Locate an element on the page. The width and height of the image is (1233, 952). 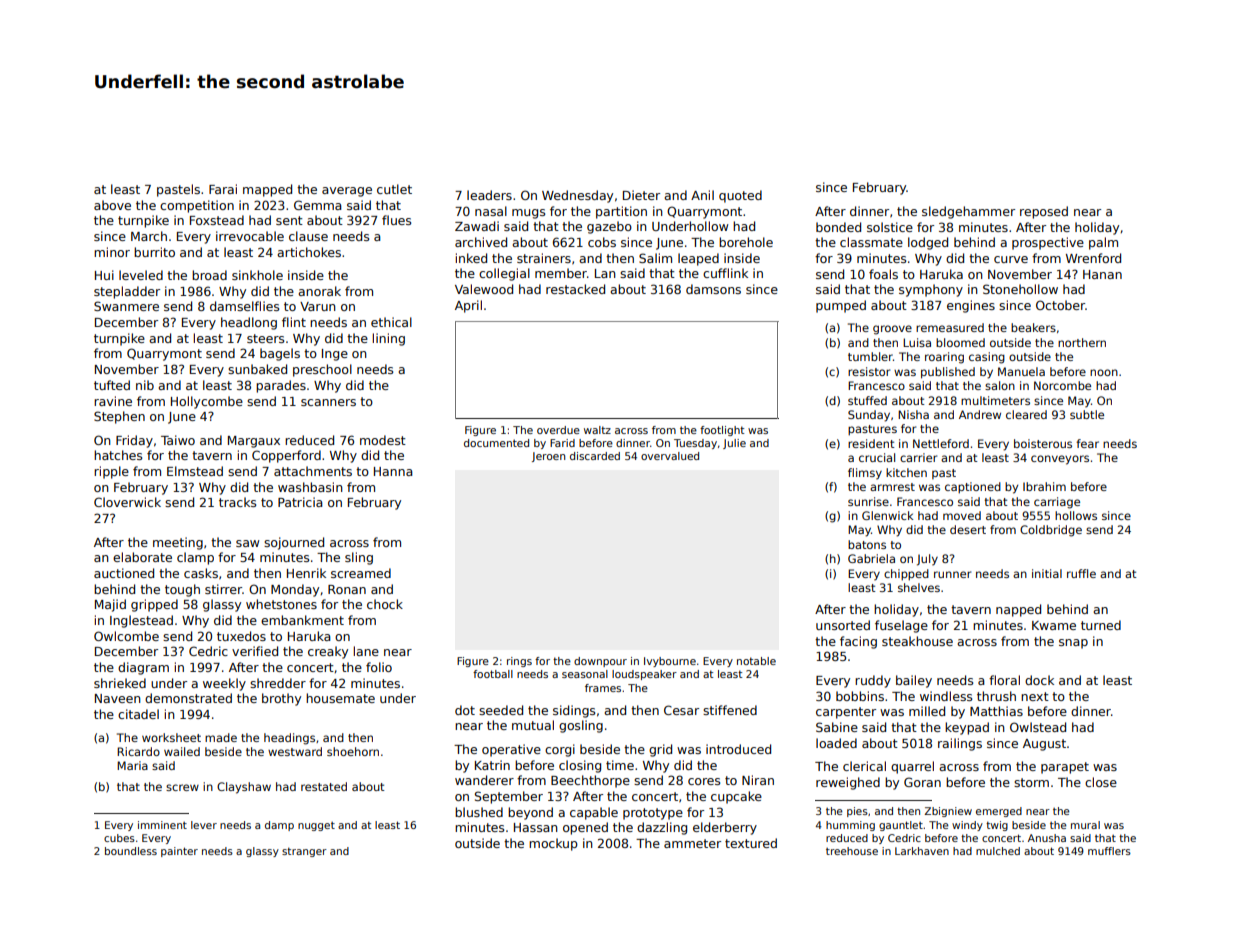
mapped is located at coordinates (267, 190).
